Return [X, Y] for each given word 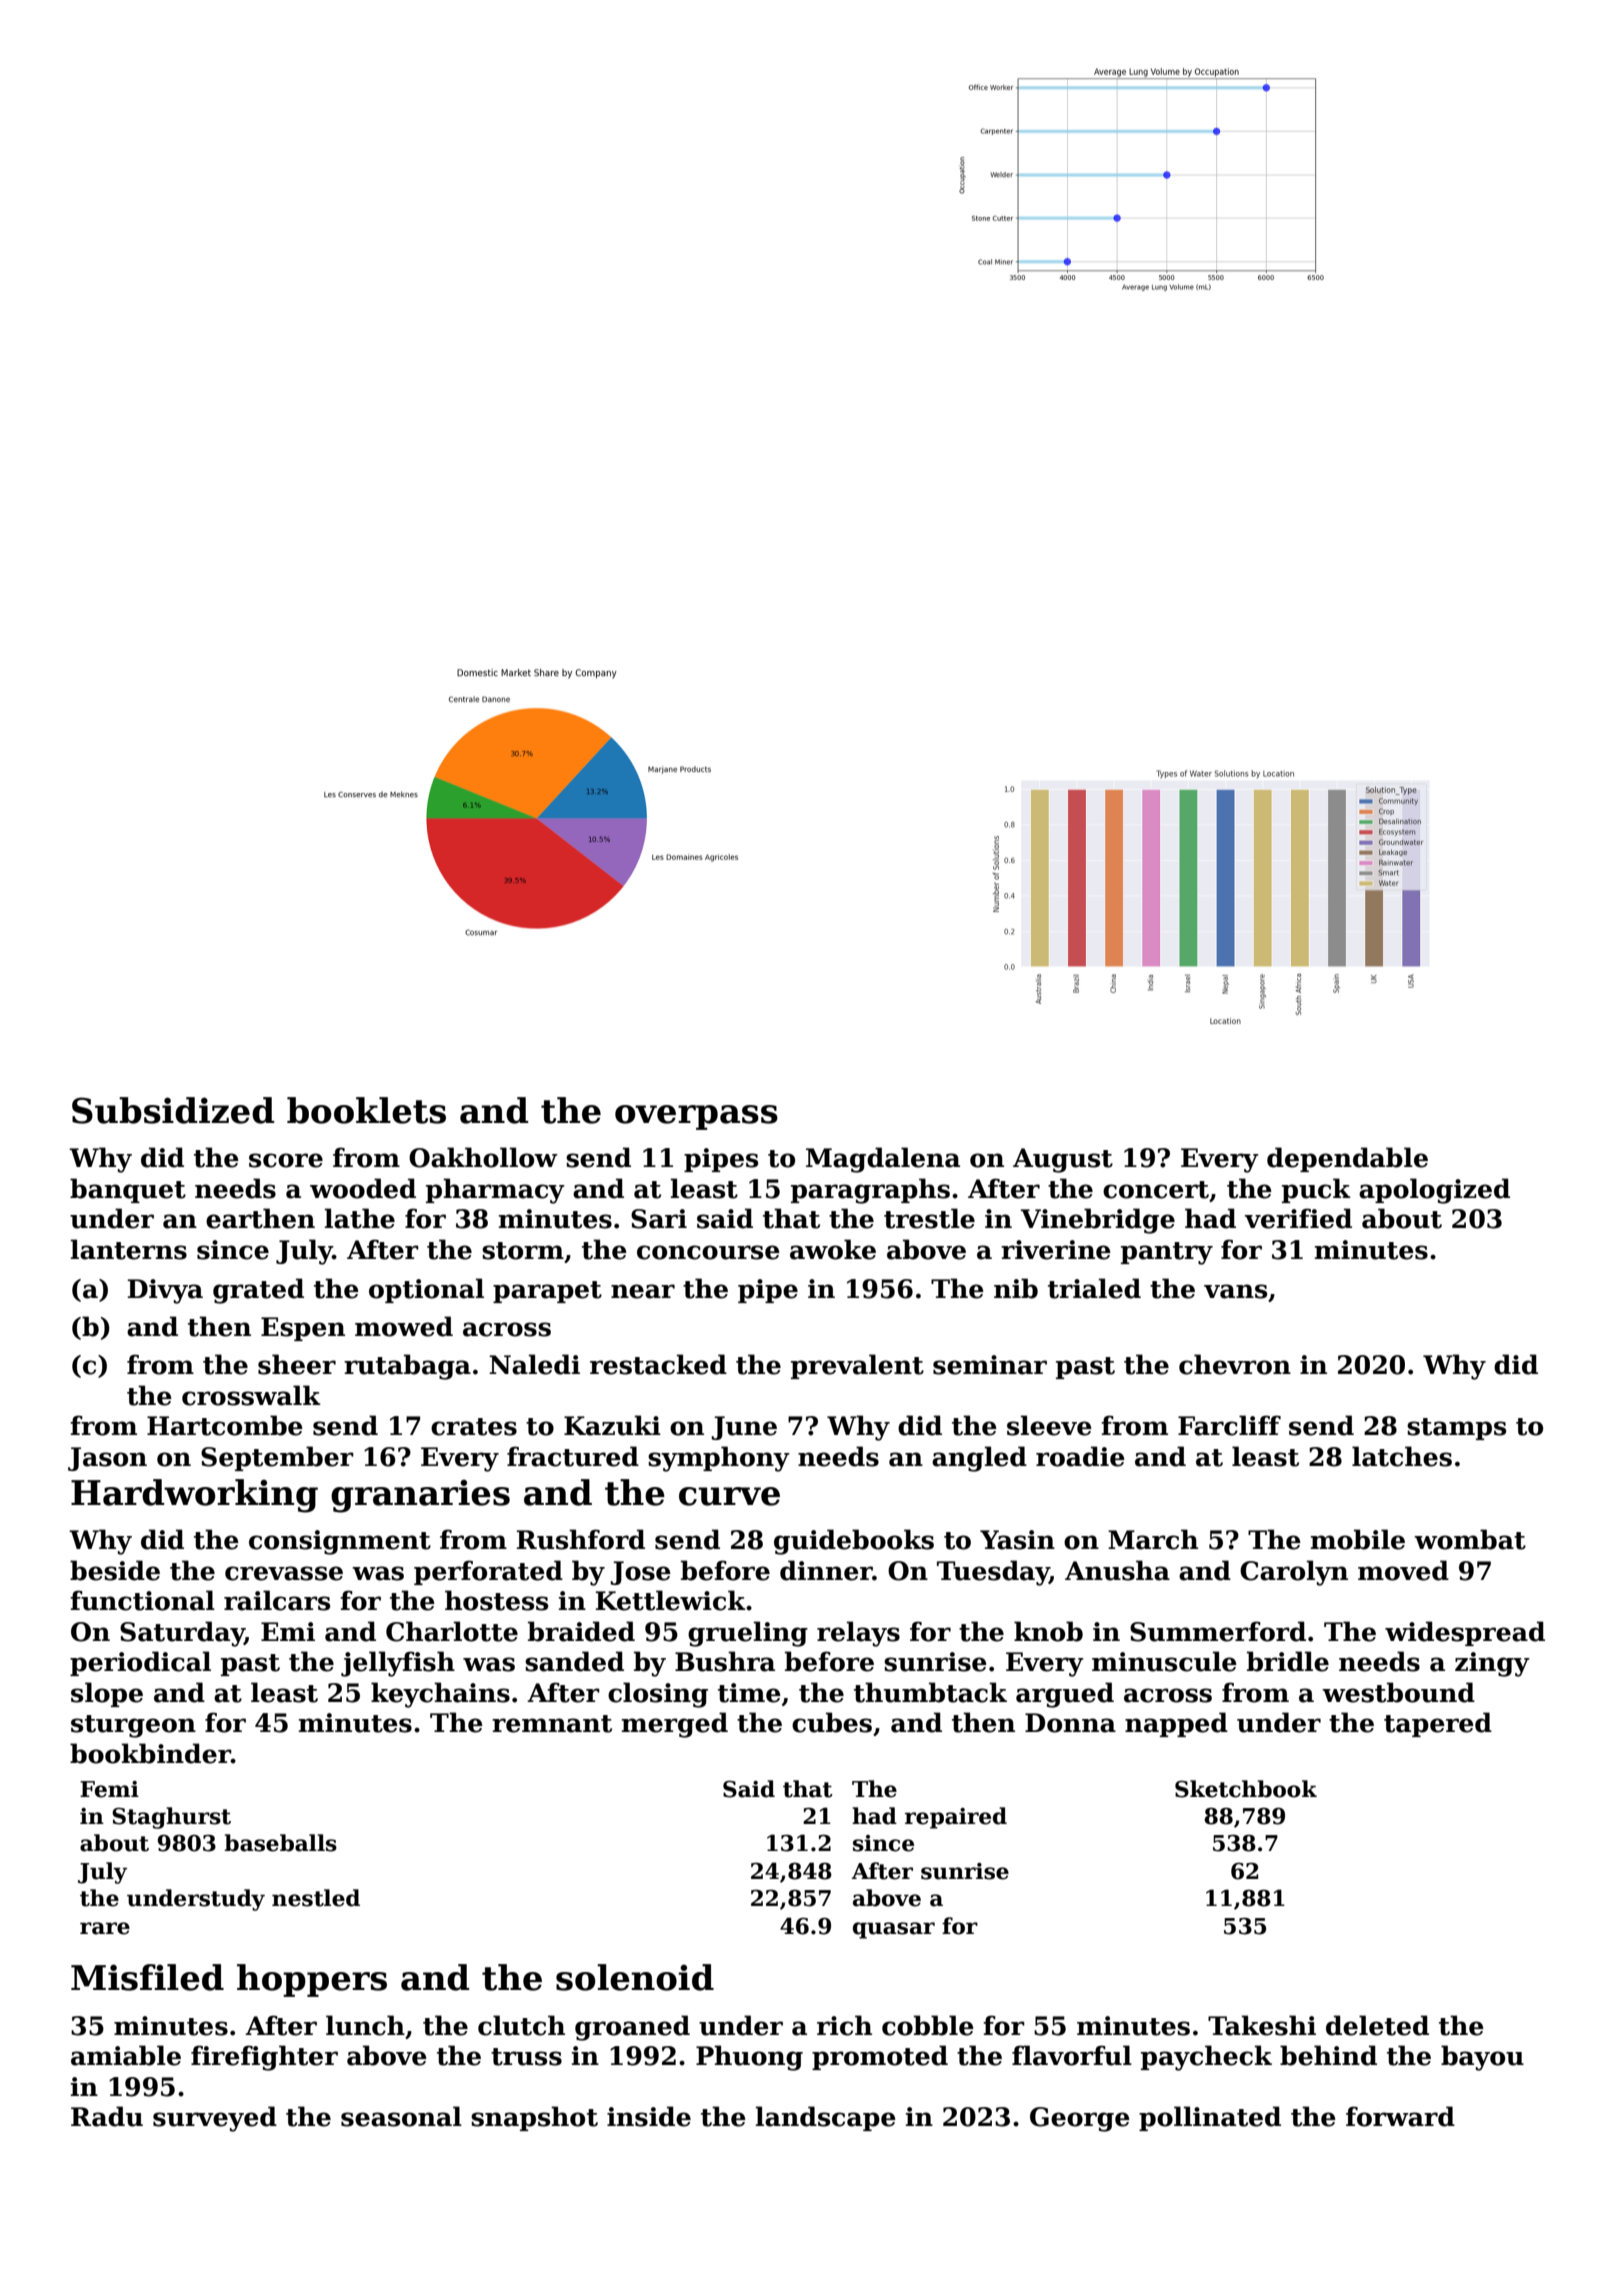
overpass [696, 1117]
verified [1298, 1218]
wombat [1470, 1539]
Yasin [1017, 1540]
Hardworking [194, 1496]
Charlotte [452, 1631]
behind [1328, 2055]
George [1080, 2119]
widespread [1465, 1633]
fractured [573, 1456]
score [286, 1160]
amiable [126, 2055]
